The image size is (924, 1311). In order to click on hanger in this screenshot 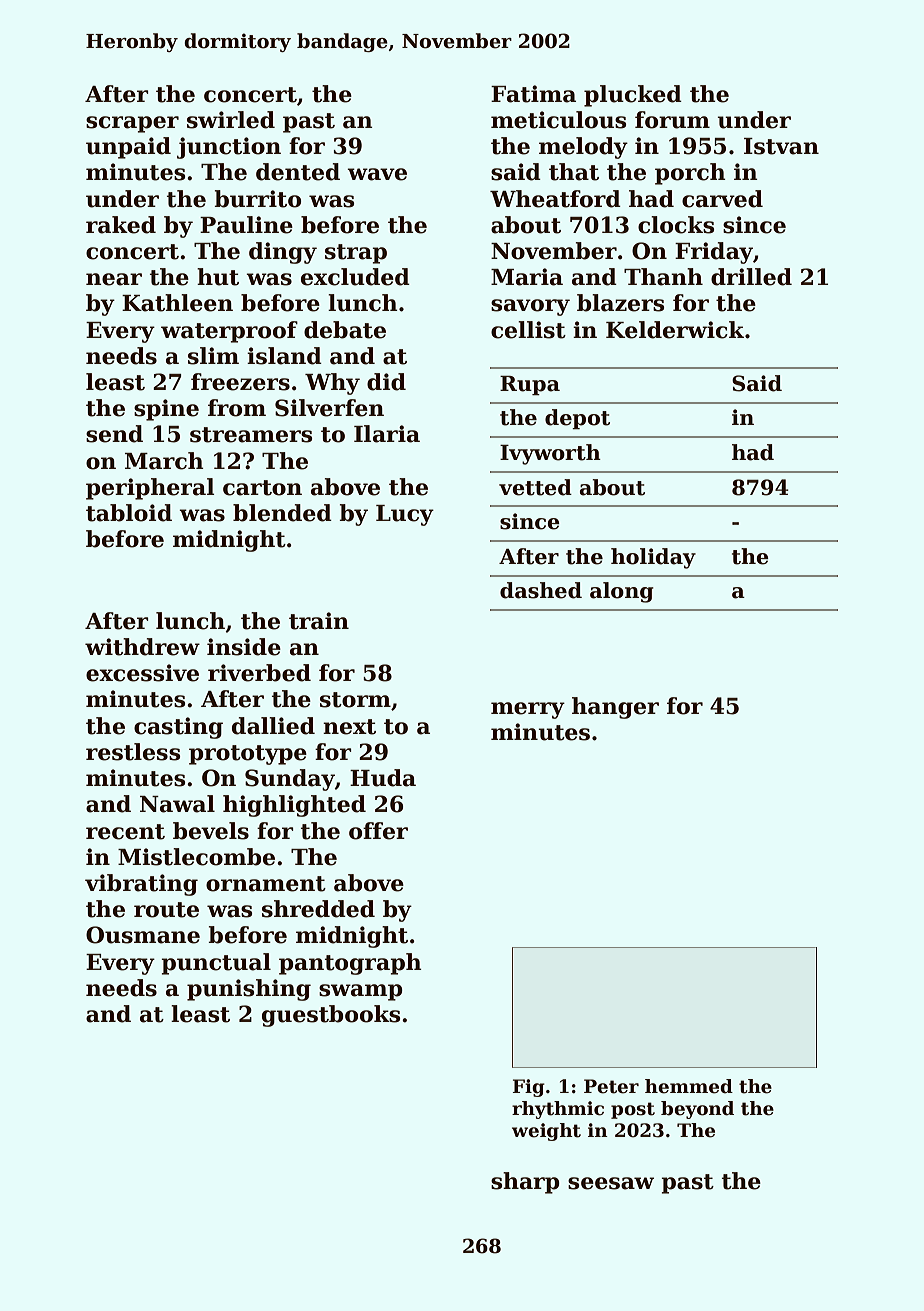, I will do `click(615, 708)`.
